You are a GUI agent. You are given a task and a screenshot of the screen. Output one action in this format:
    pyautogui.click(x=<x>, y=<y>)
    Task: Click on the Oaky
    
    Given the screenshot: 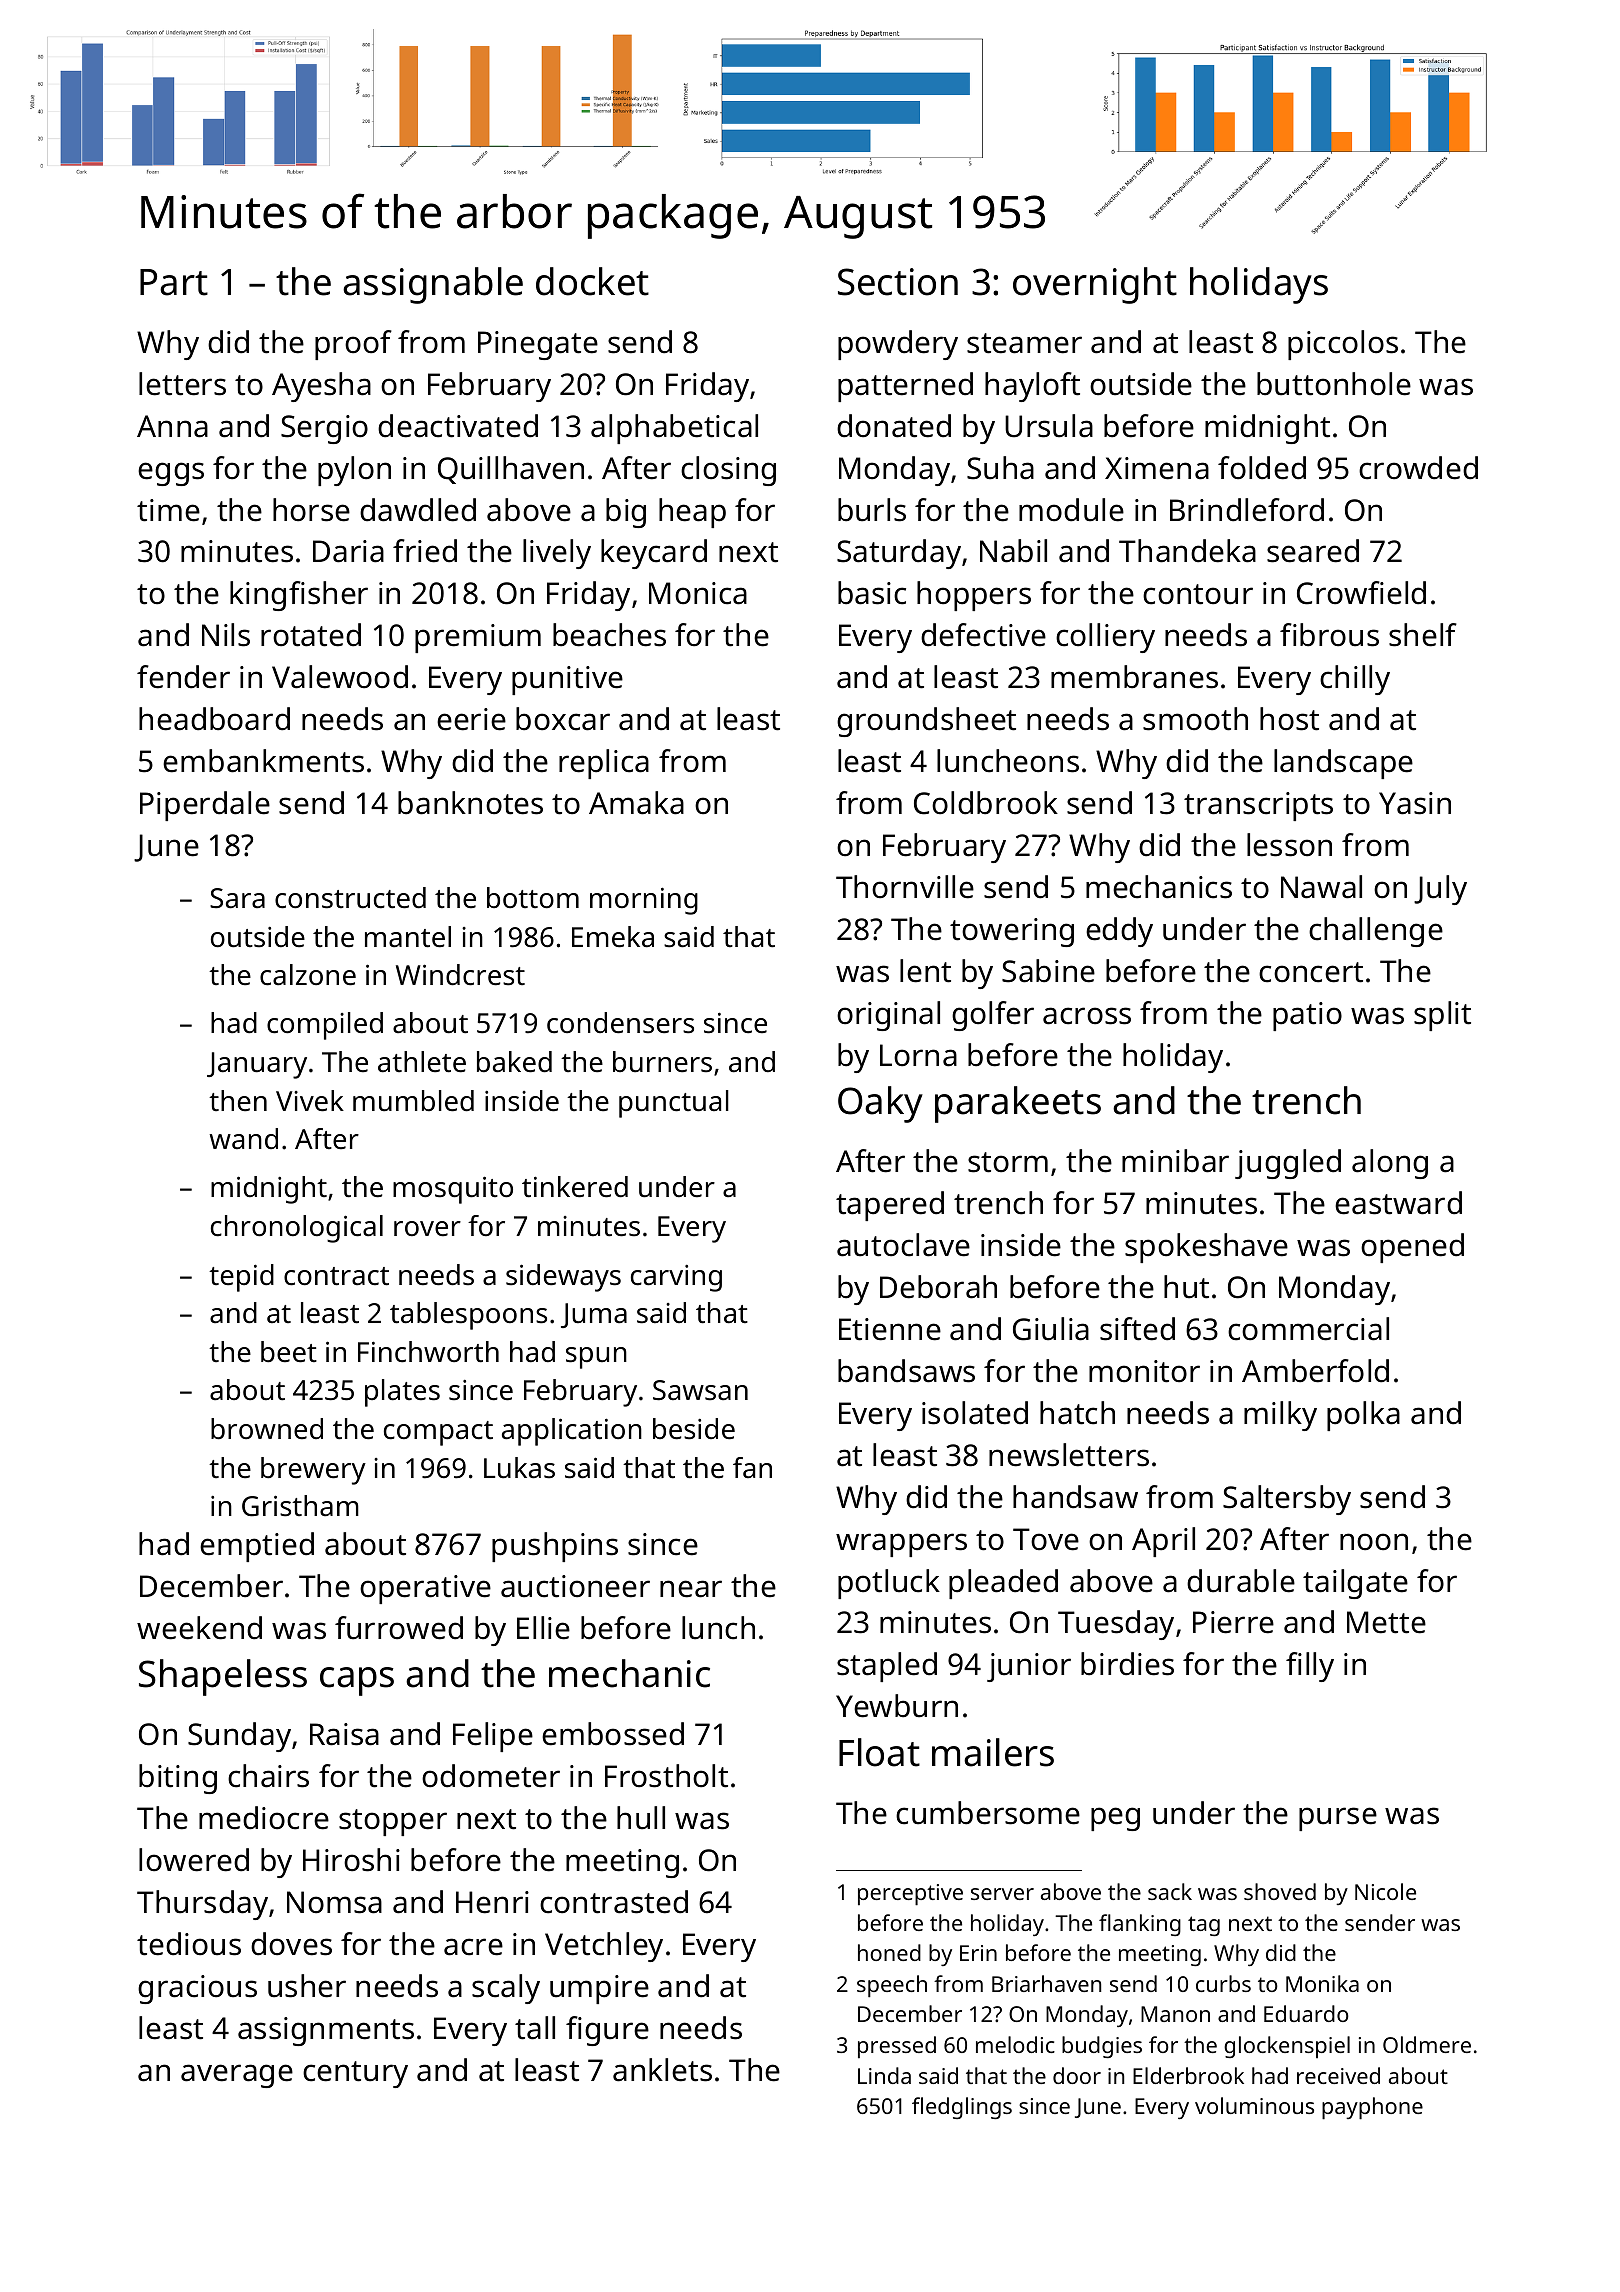 What is the action you would take?
    pyautogui.click(x=880, y=1104)
